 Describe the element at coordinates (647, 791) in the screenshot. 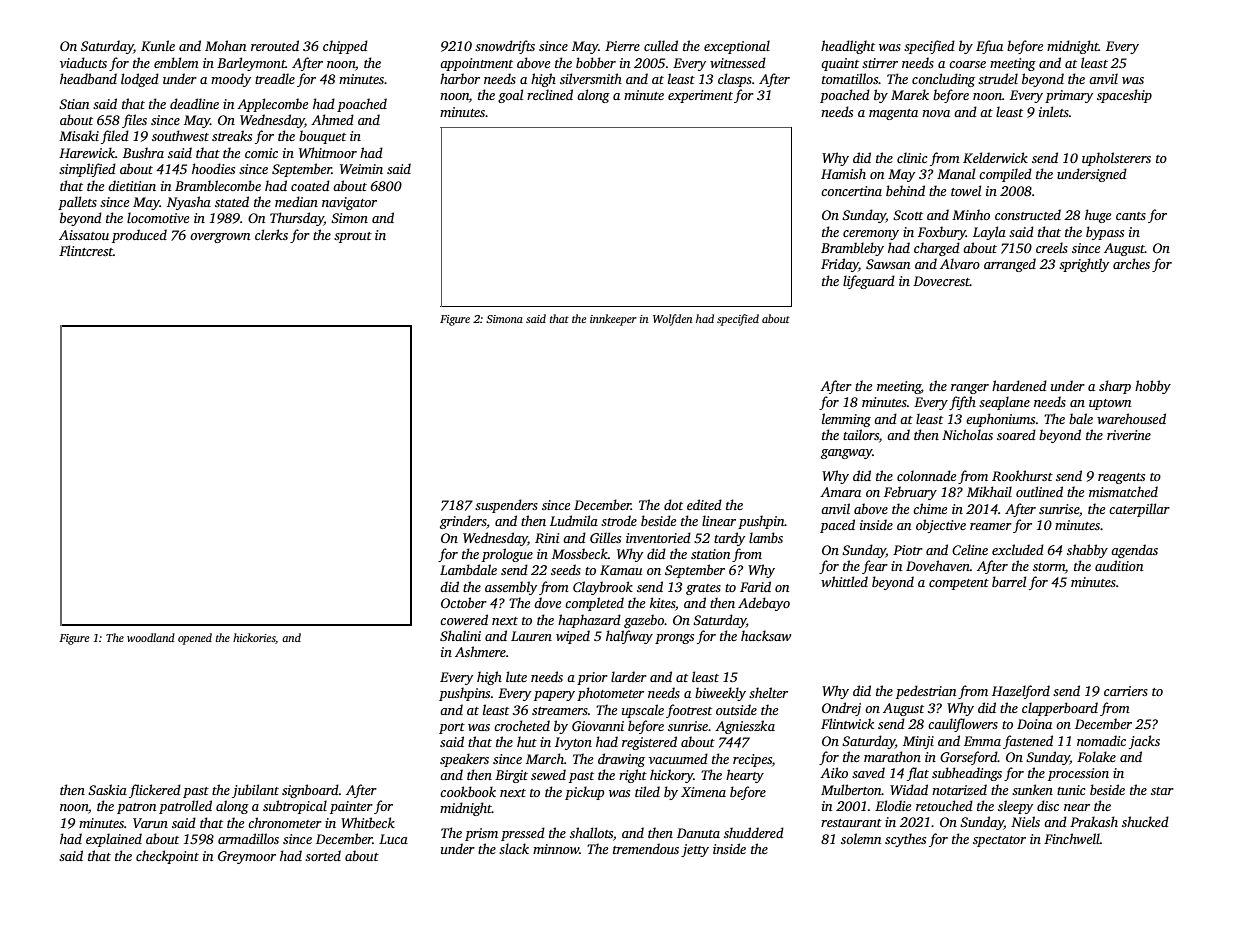

I see `tiled` at that location.
